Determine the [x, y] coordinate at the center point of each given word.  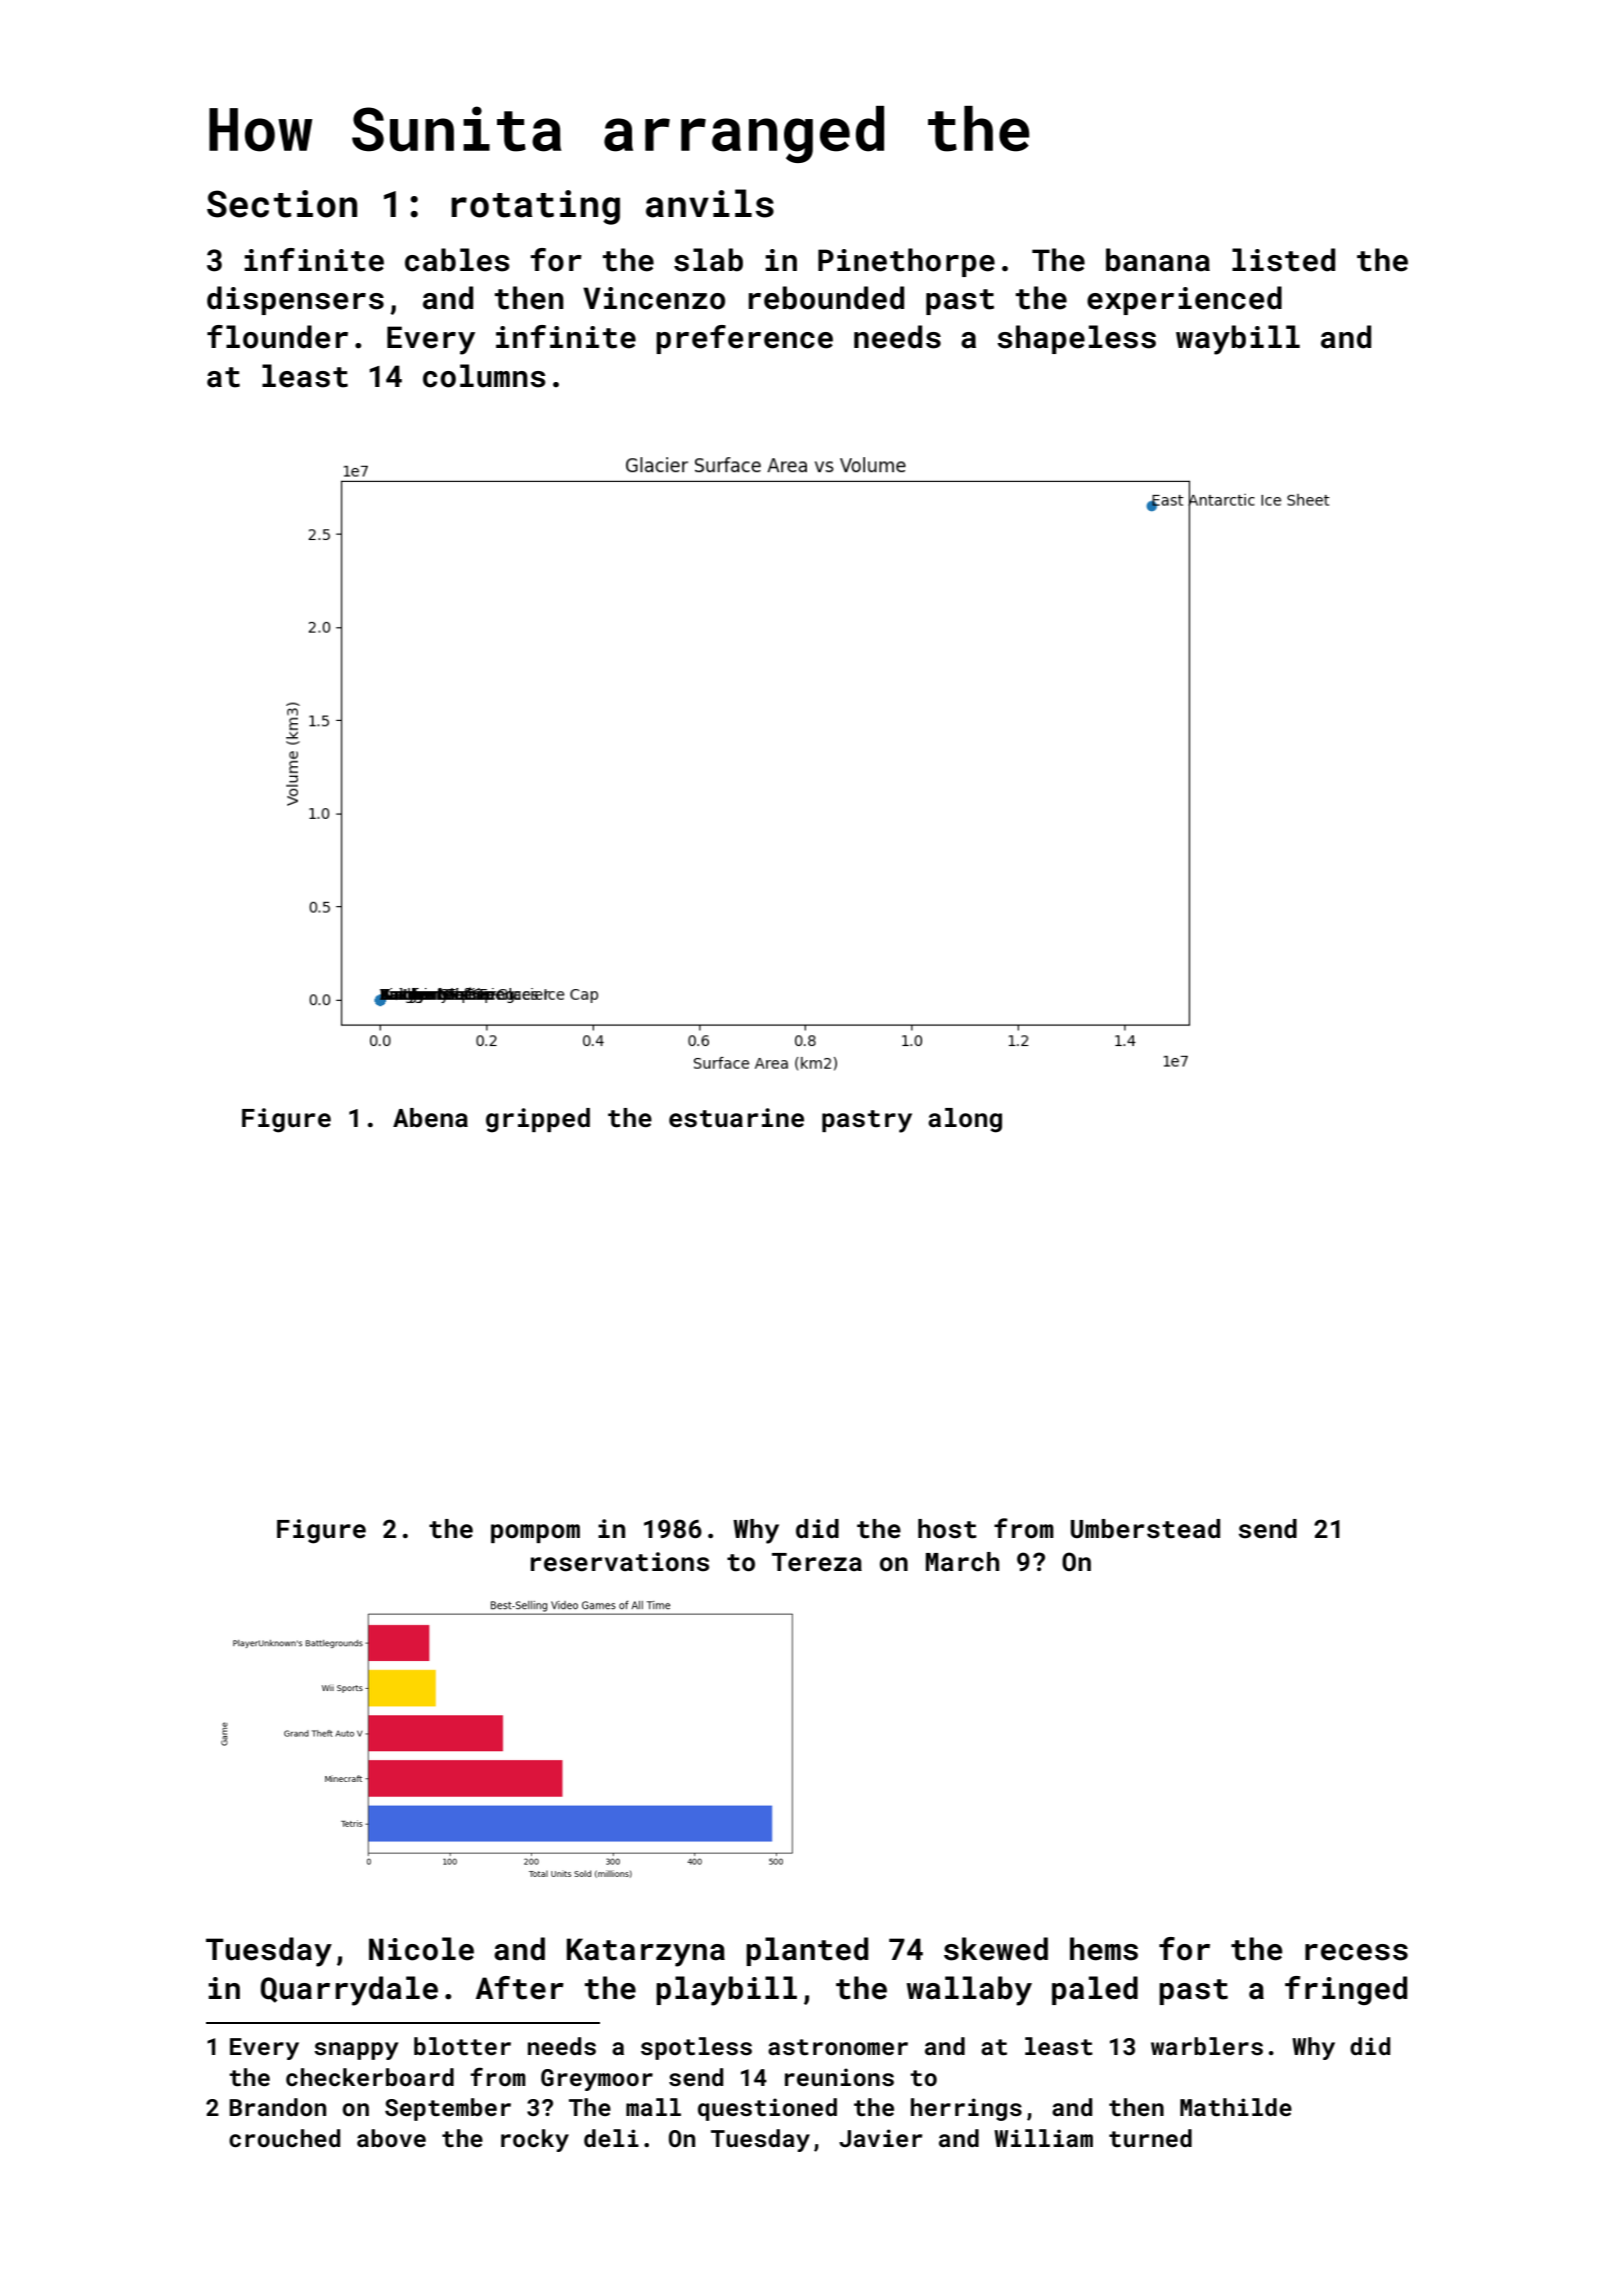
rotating [535, 207]
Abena [430, 1117]
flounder [277, 337]
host [947, 1529]
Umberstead [1145, 1529]
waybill [1238, 340]
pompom [535, 1533]
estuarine [736, 1118]
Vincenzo [654, 298]
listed [1283, 260]
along [965, 1120]
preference [744, 339]
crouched [284, 2138]
